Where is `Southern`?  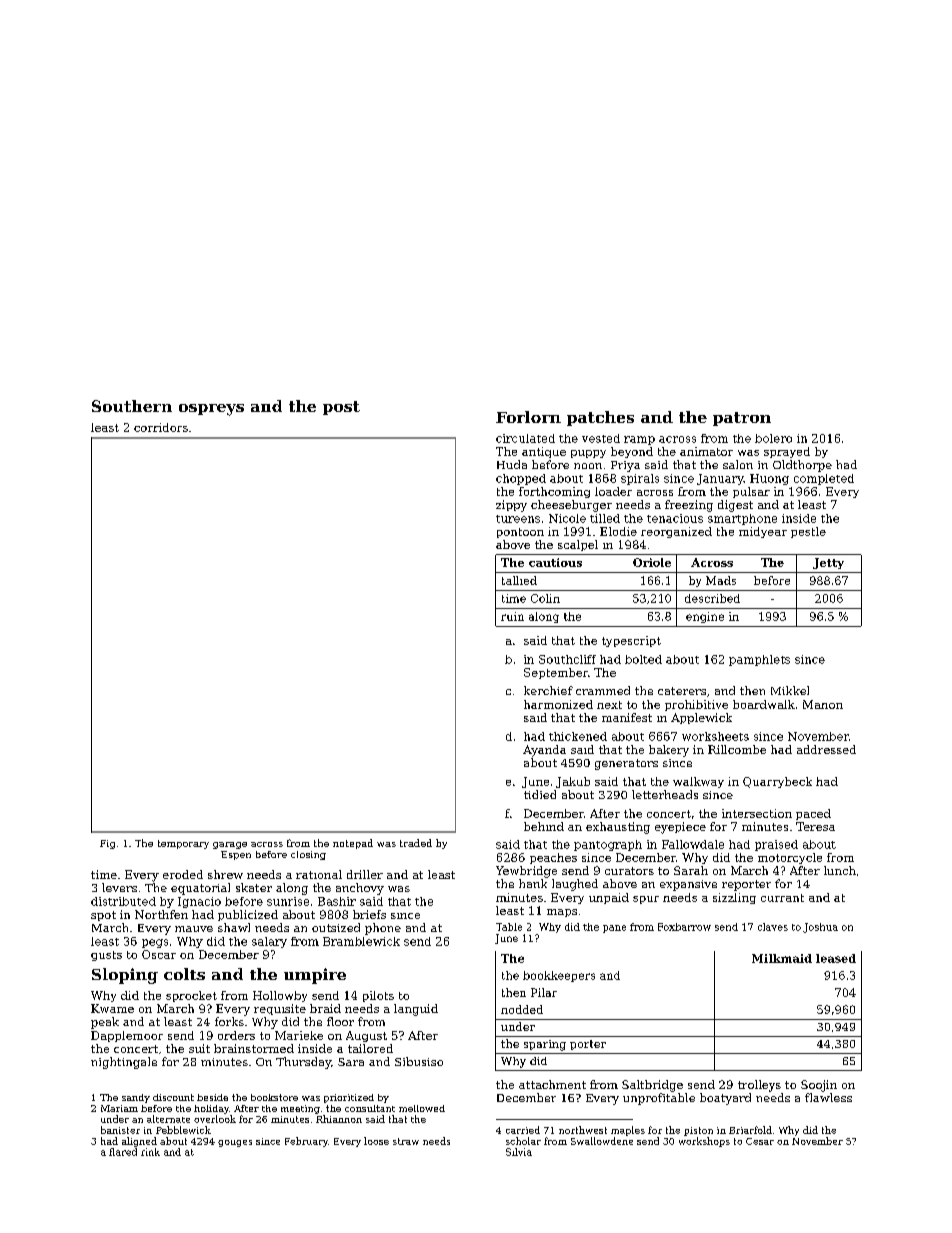 Southern is located at coordinates (132, 406).
